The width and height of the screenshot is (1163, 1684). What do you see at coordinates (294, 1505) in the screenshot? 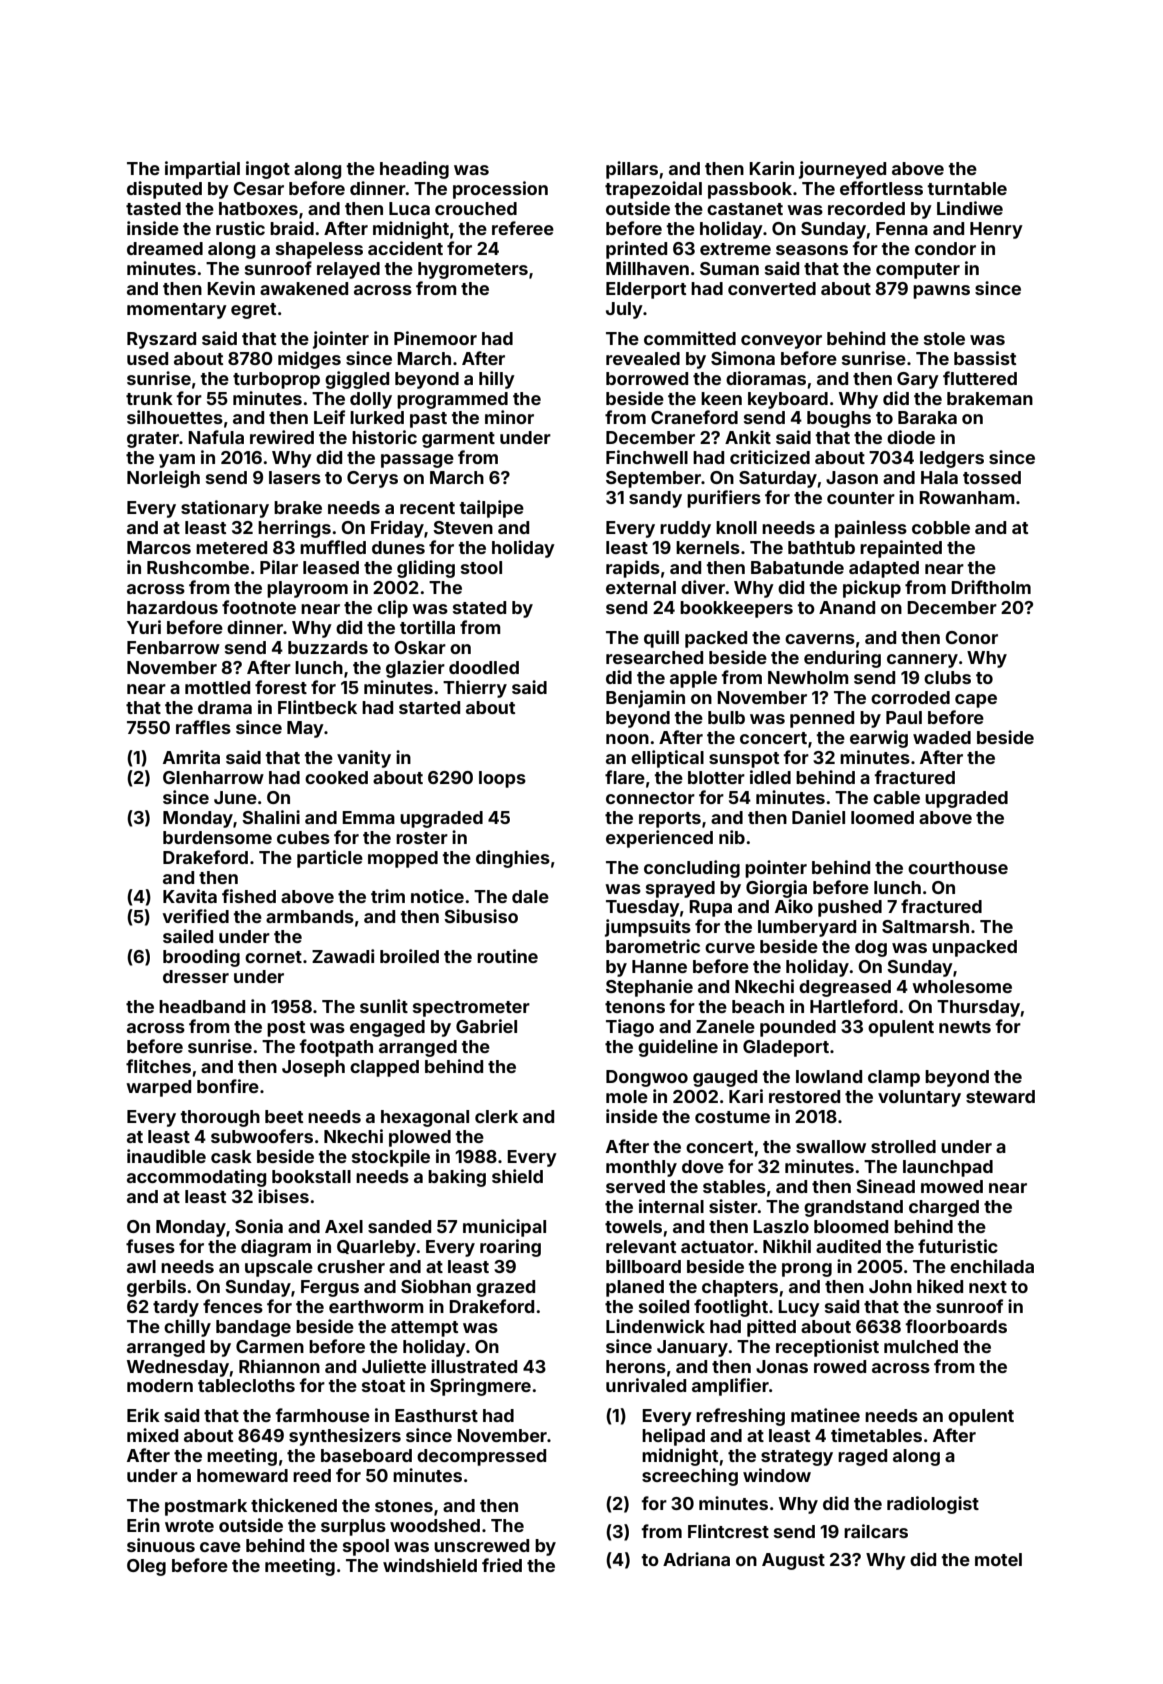
I see `thickened` at bounding box center [294, 1505].
